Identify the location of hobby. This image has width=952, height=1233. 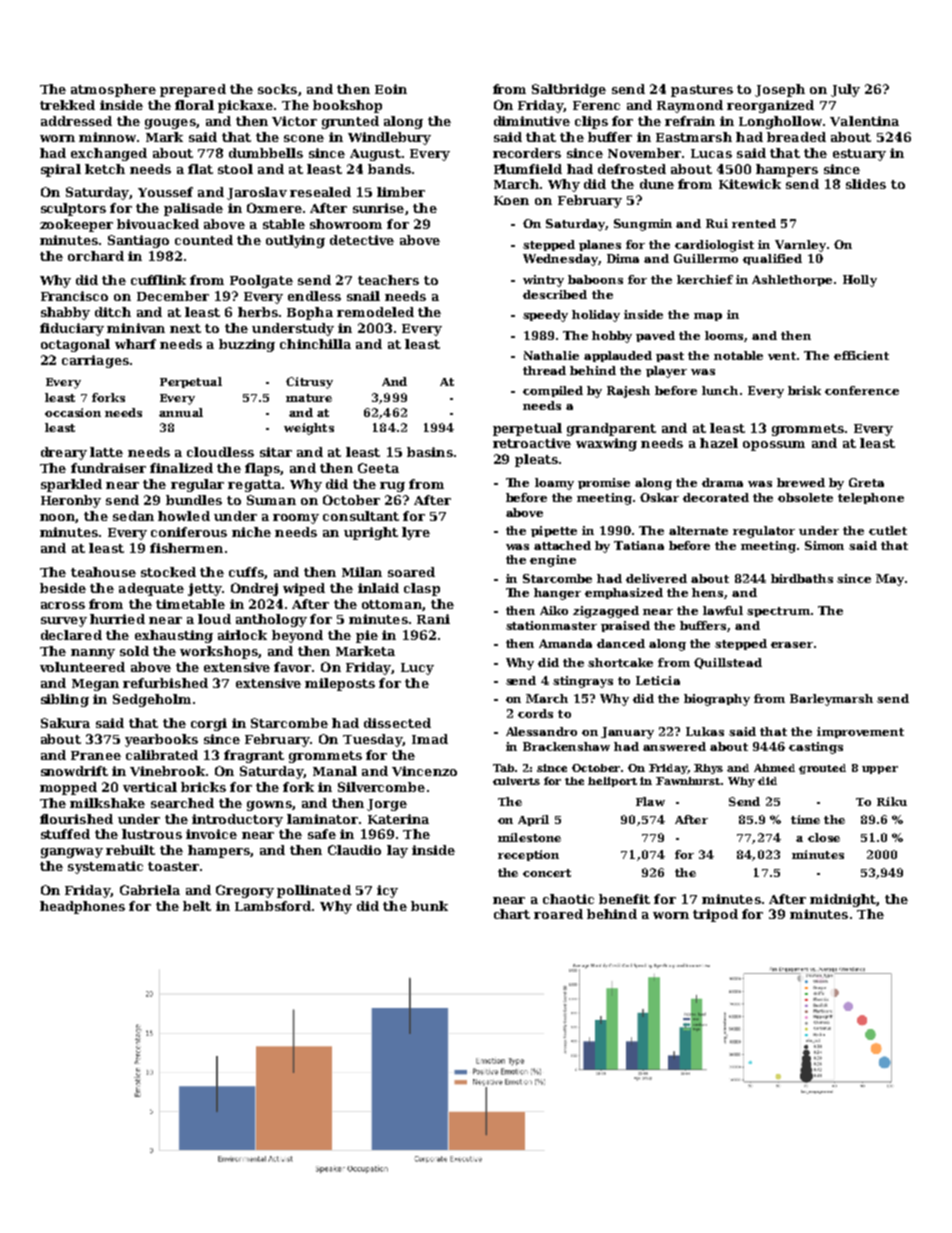
(612, 337).
